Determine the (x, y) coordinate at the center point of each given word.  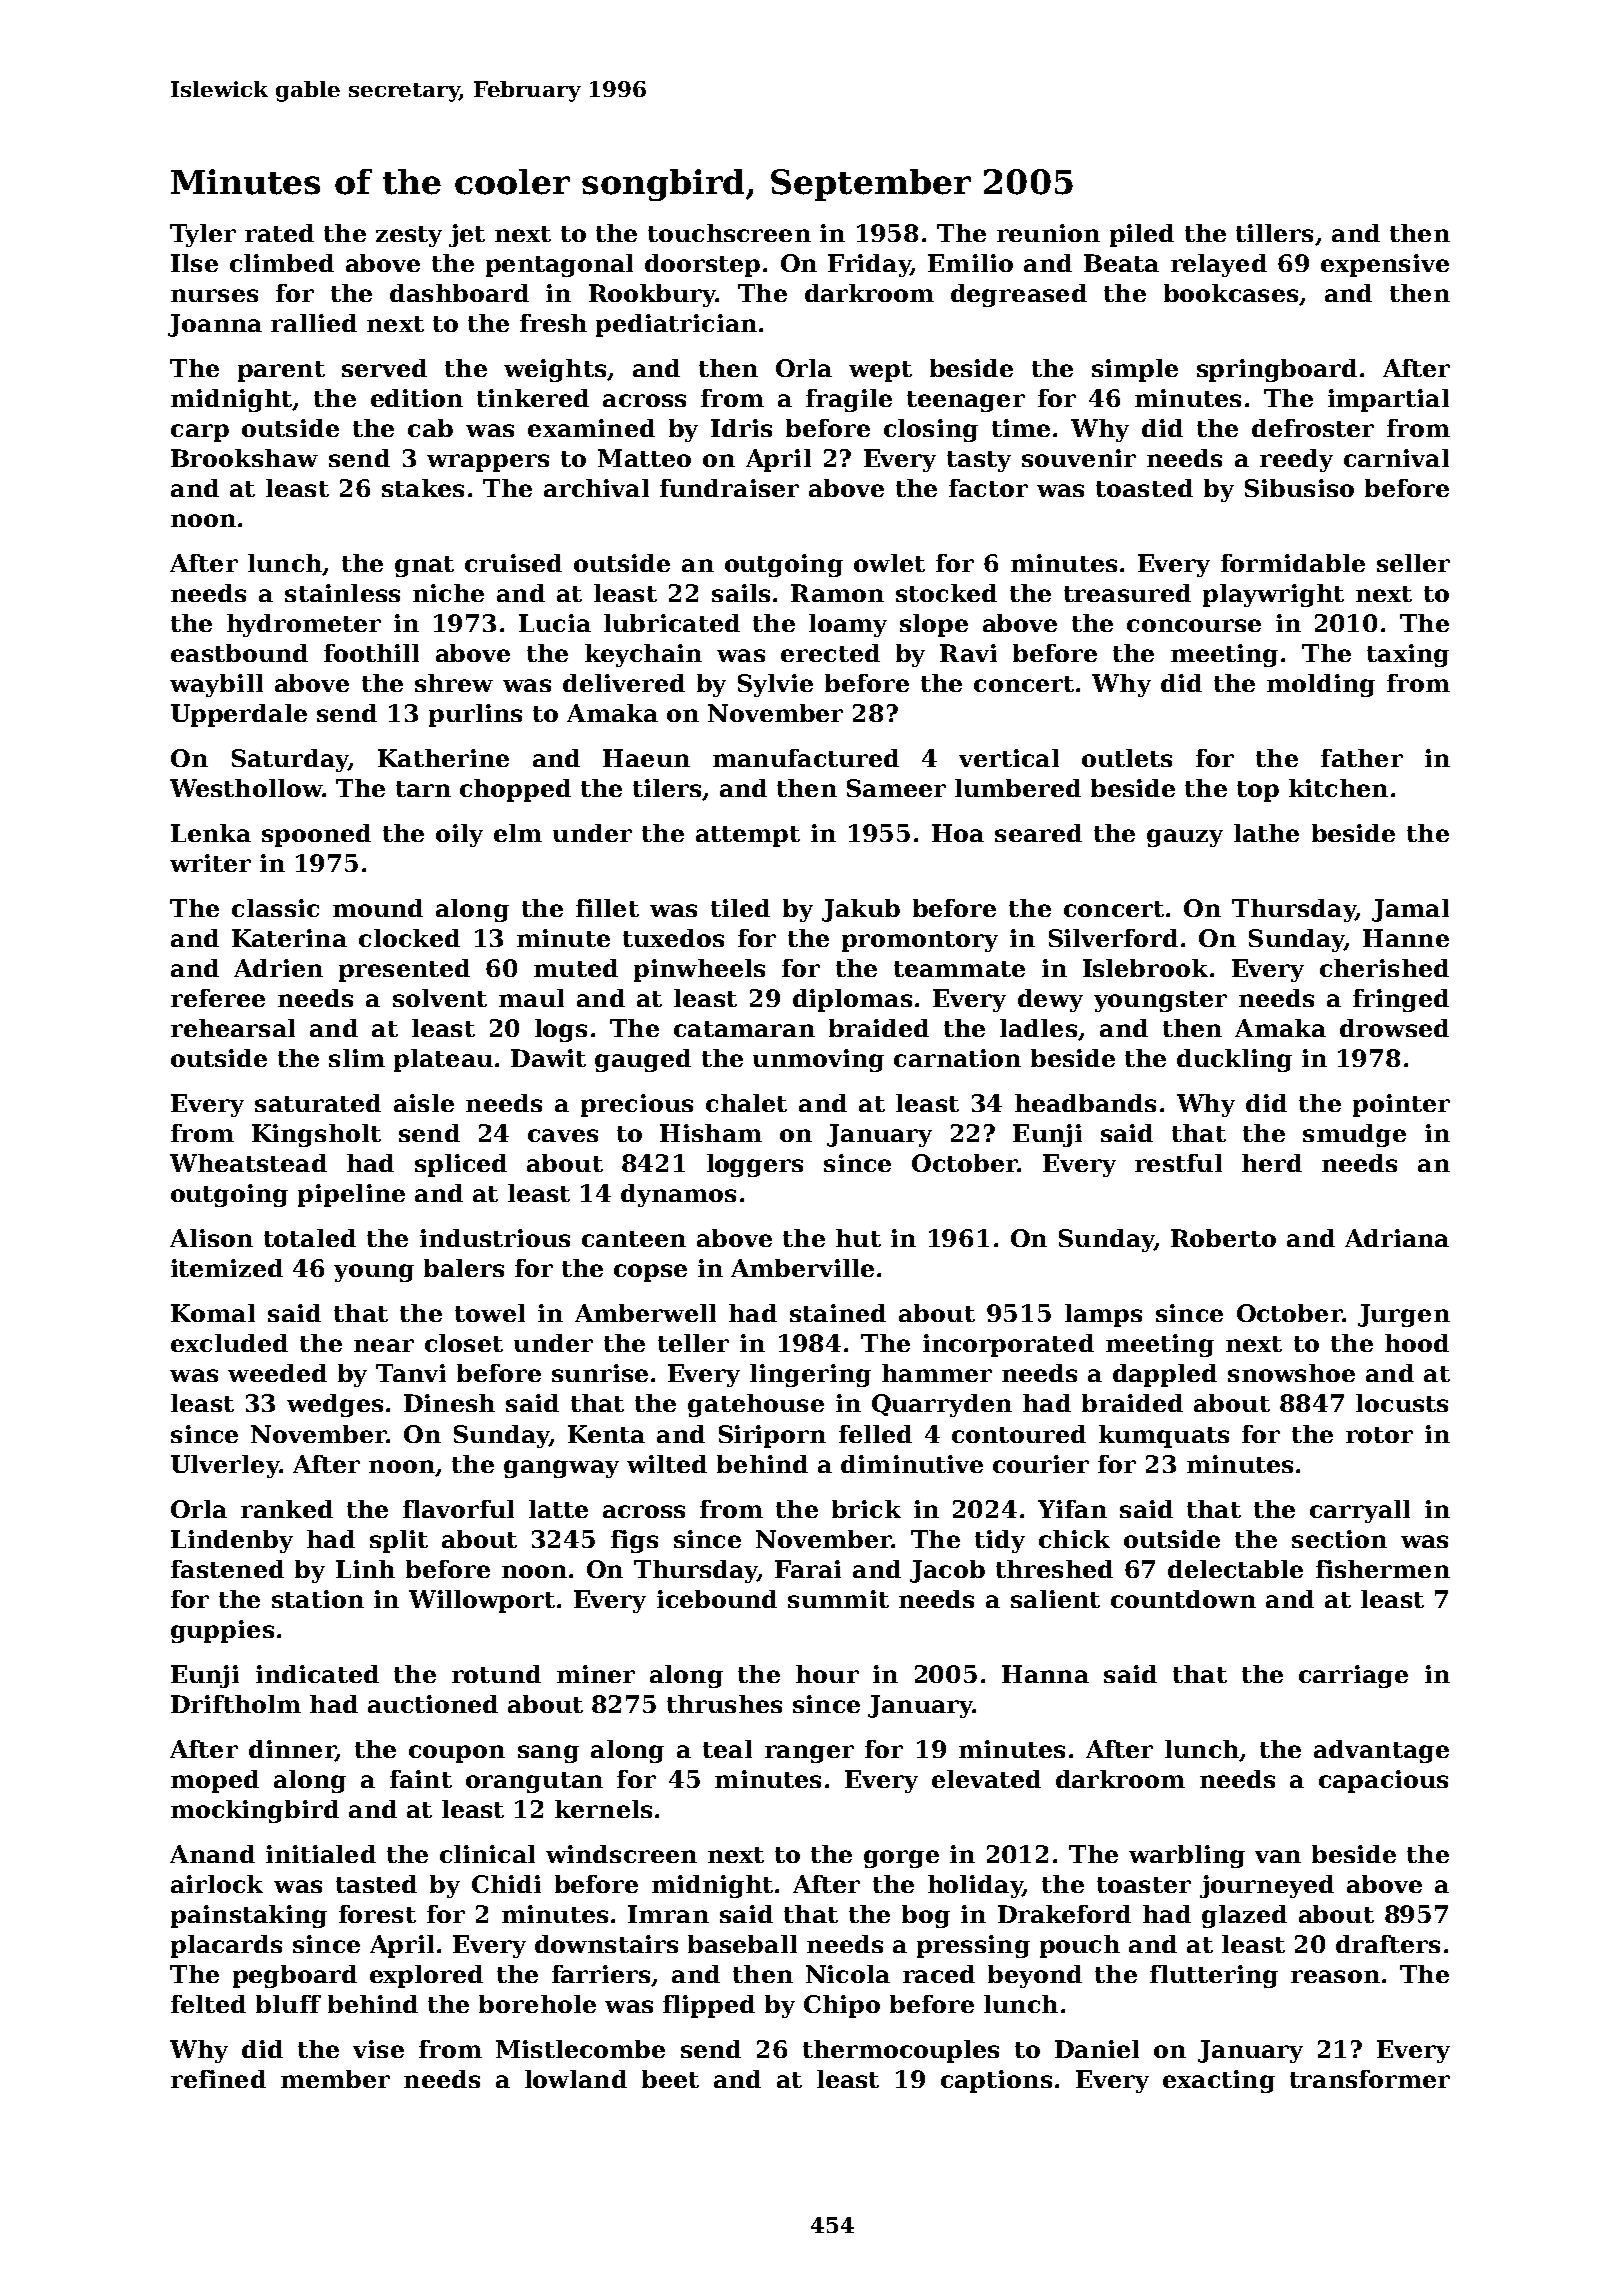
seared (1038, 833)
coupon (457, 1754)
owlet (889, 563)
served (384, 368)
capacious (1383, 1781)
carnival (1396, 458)
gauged (643, 1060)
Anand (212, 1854)
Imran (668, 1914)
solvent (440, 998)
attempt (748, 836)
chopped (515, 790)
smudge (1354, 1135)
